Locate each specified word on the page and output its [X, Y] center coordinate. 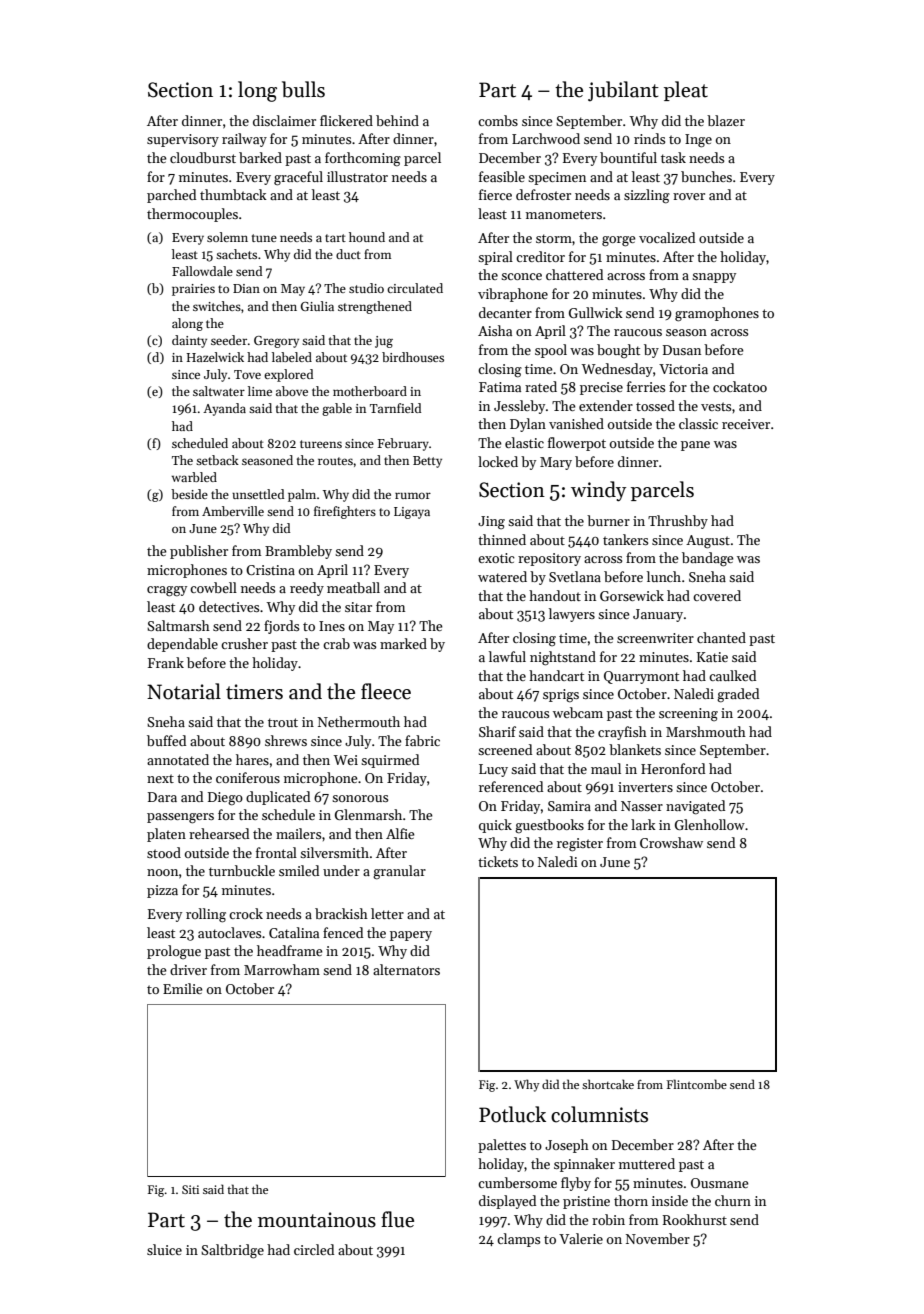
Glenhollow [710, 824]
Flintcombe [697, 1084]
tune [264, 238]
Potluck [512, 1114]
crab [336, 643]
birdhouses [413, 357]
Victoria [683, 369]
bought [618, 351]
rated [541, 386]
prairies [193, 290]
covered [717, 595]
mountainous [317, 1220]
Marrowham [282, 969]
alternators [406, 969]
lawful [507, 656]
